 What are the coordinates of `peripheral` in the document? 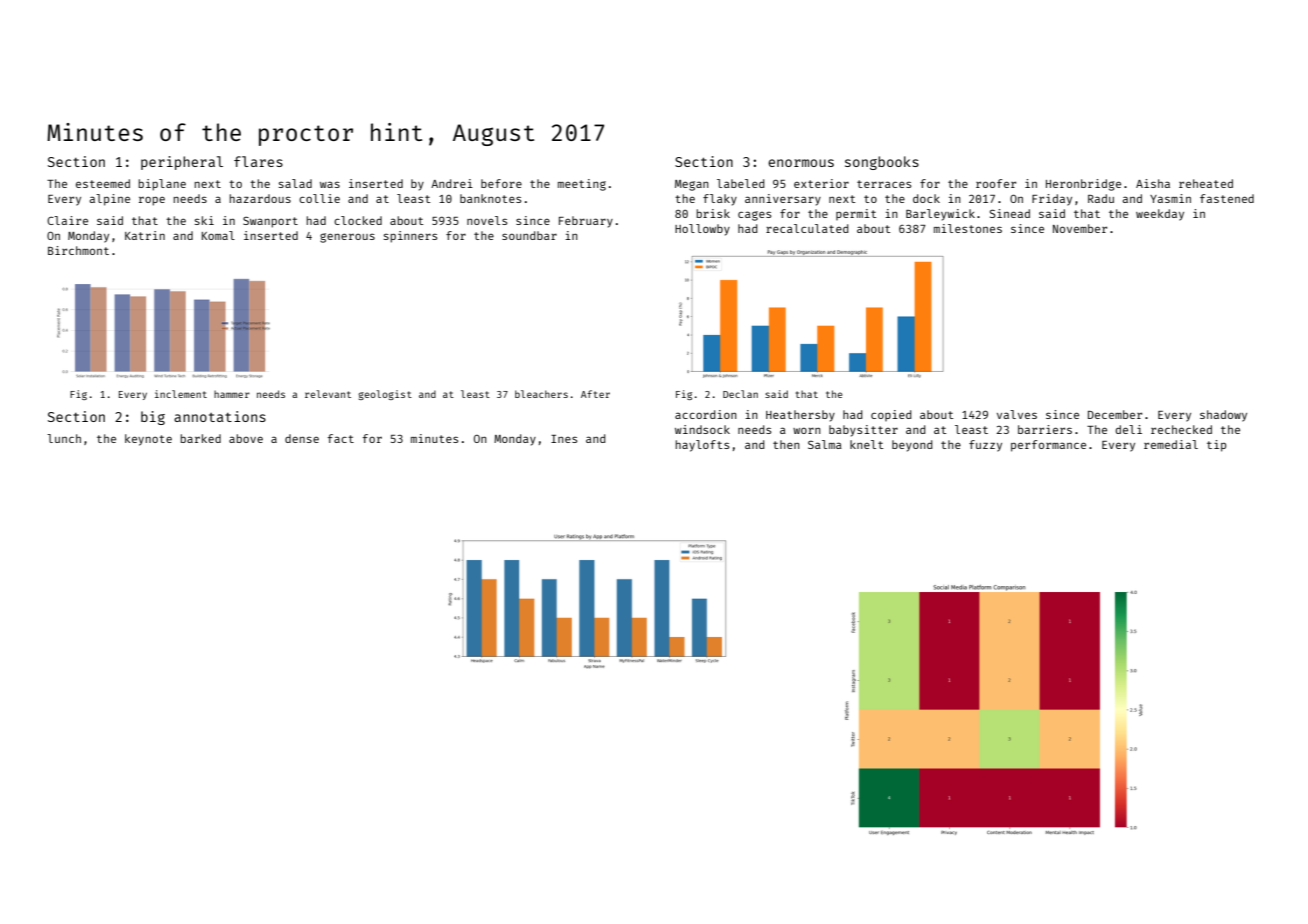 It's located at (182, 163).
